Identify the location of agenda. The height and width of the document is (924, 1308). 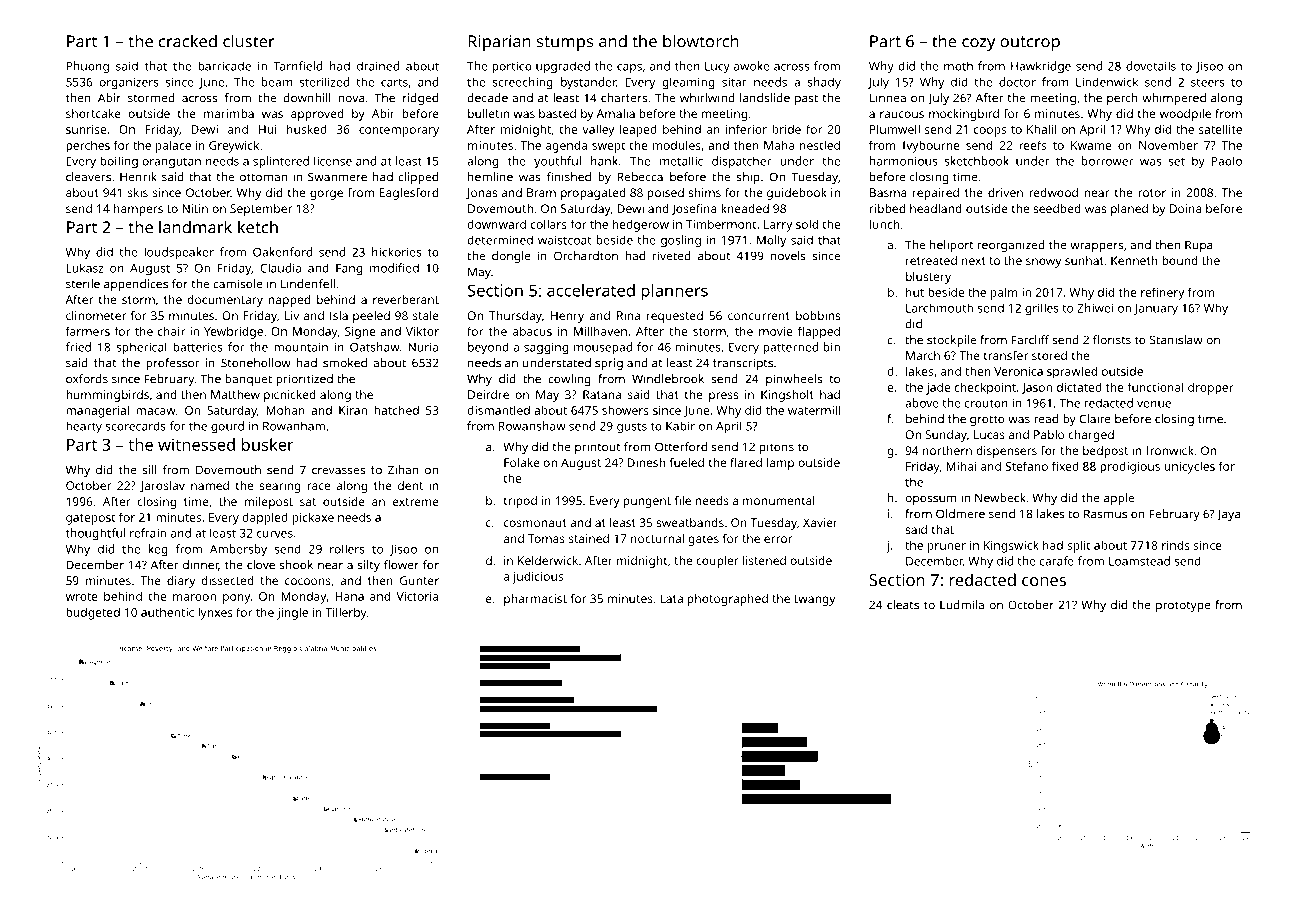
(566, 146).
